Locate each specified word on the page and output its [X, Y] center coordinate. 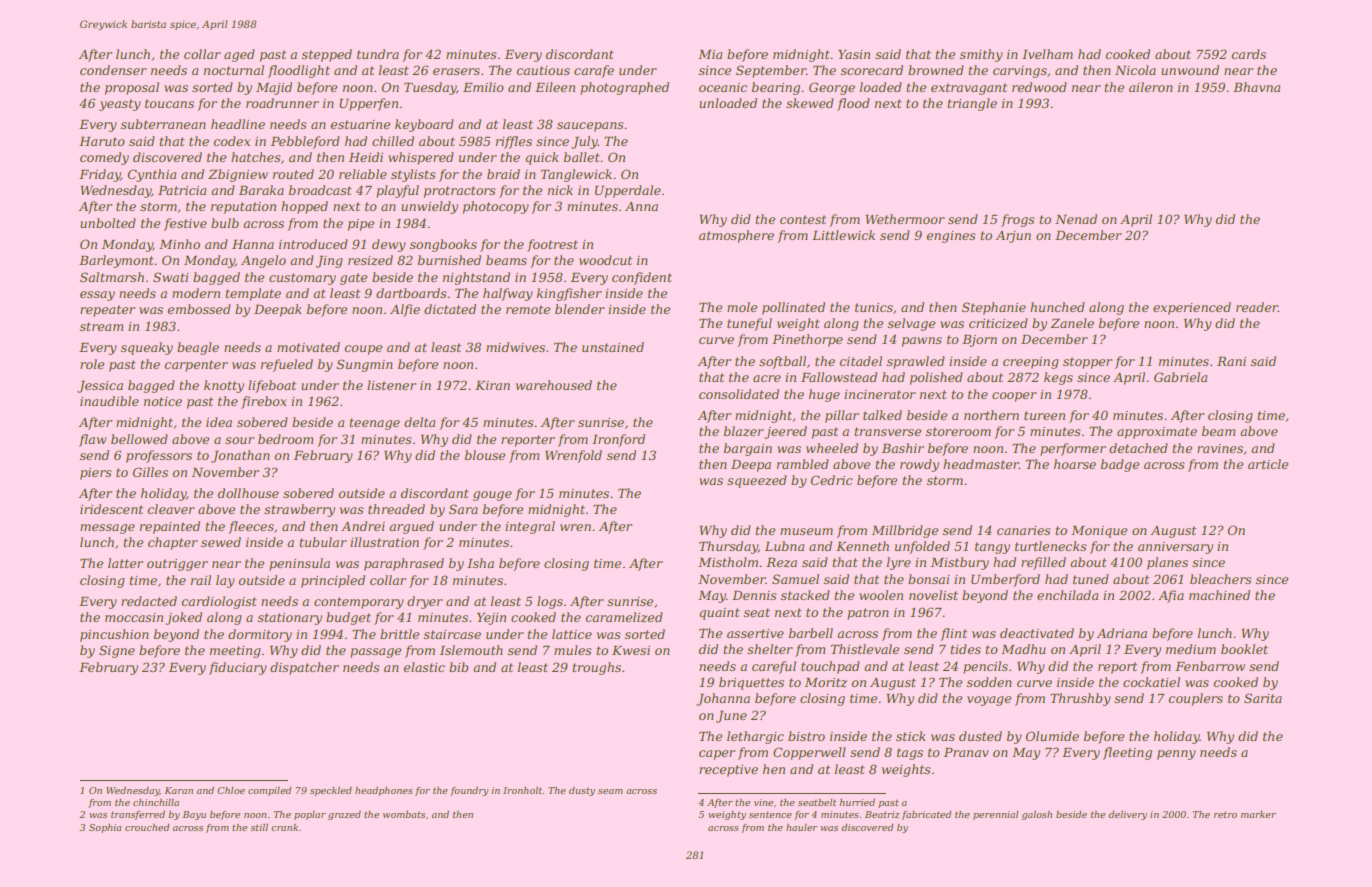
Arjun [1013, 237]
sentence [770, 814]
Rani [1231, 361]
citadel [860, 361]
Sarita [1263, 698]
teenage [374, 424]
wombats [404, 814]
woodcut [605, 260]
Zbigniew [238, 175]
